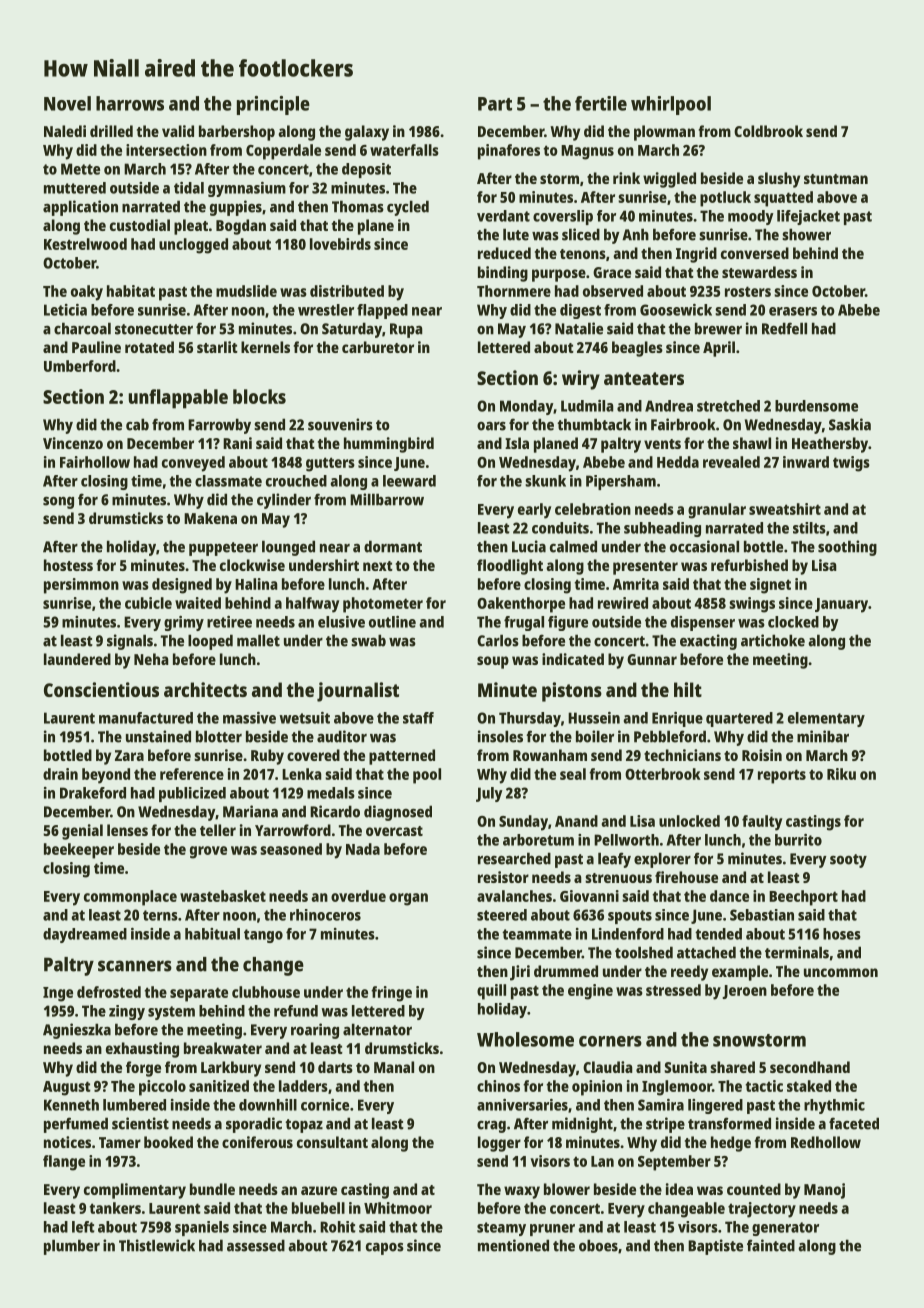 This screenshot has height=1308, width=924. What do you see at coordinates (385, 1248) in the screenshot?
I see `capos` at bounding box center [385, 1248].
